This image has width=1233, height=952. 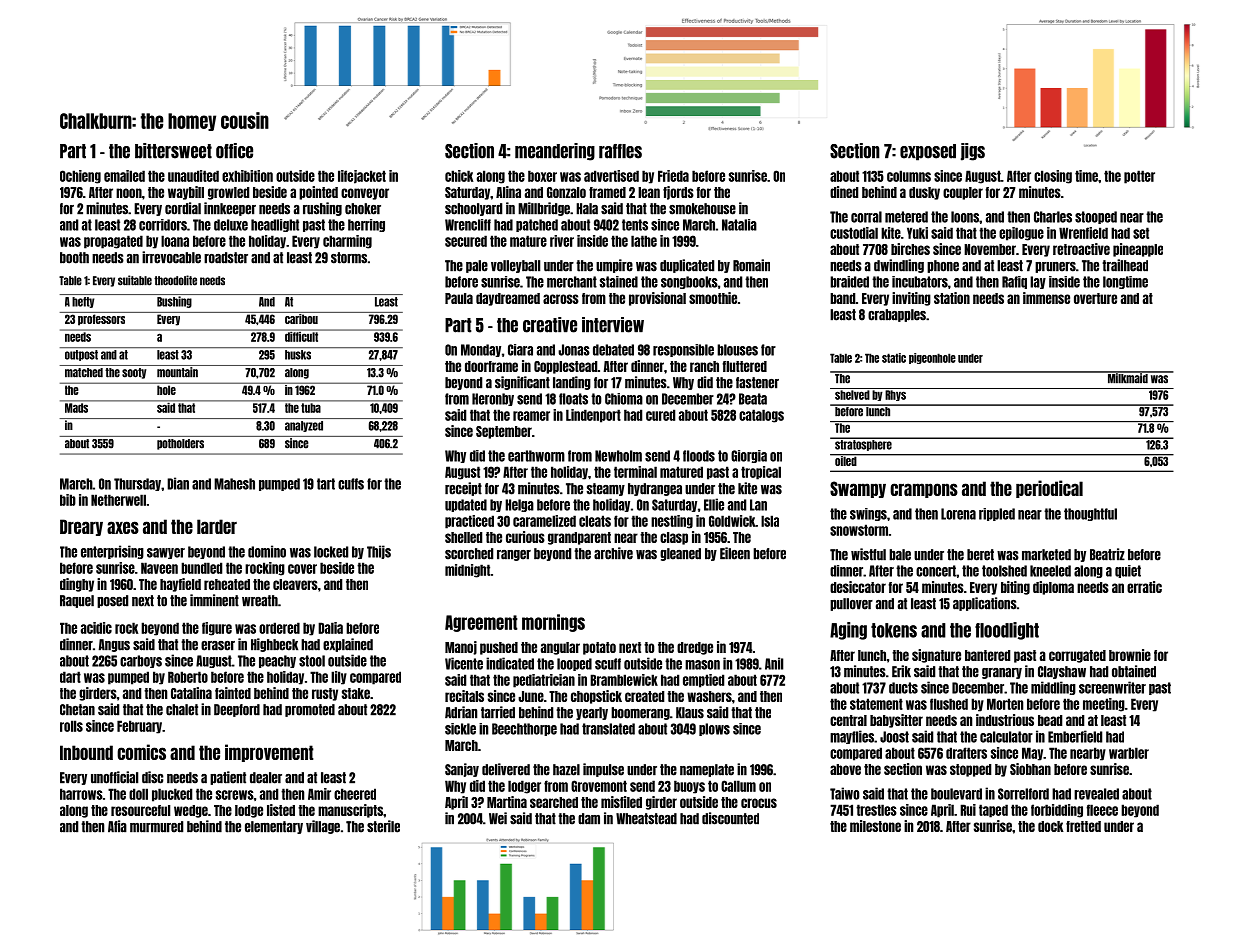 I want to click on Rui, so click(x=968, y=810).
